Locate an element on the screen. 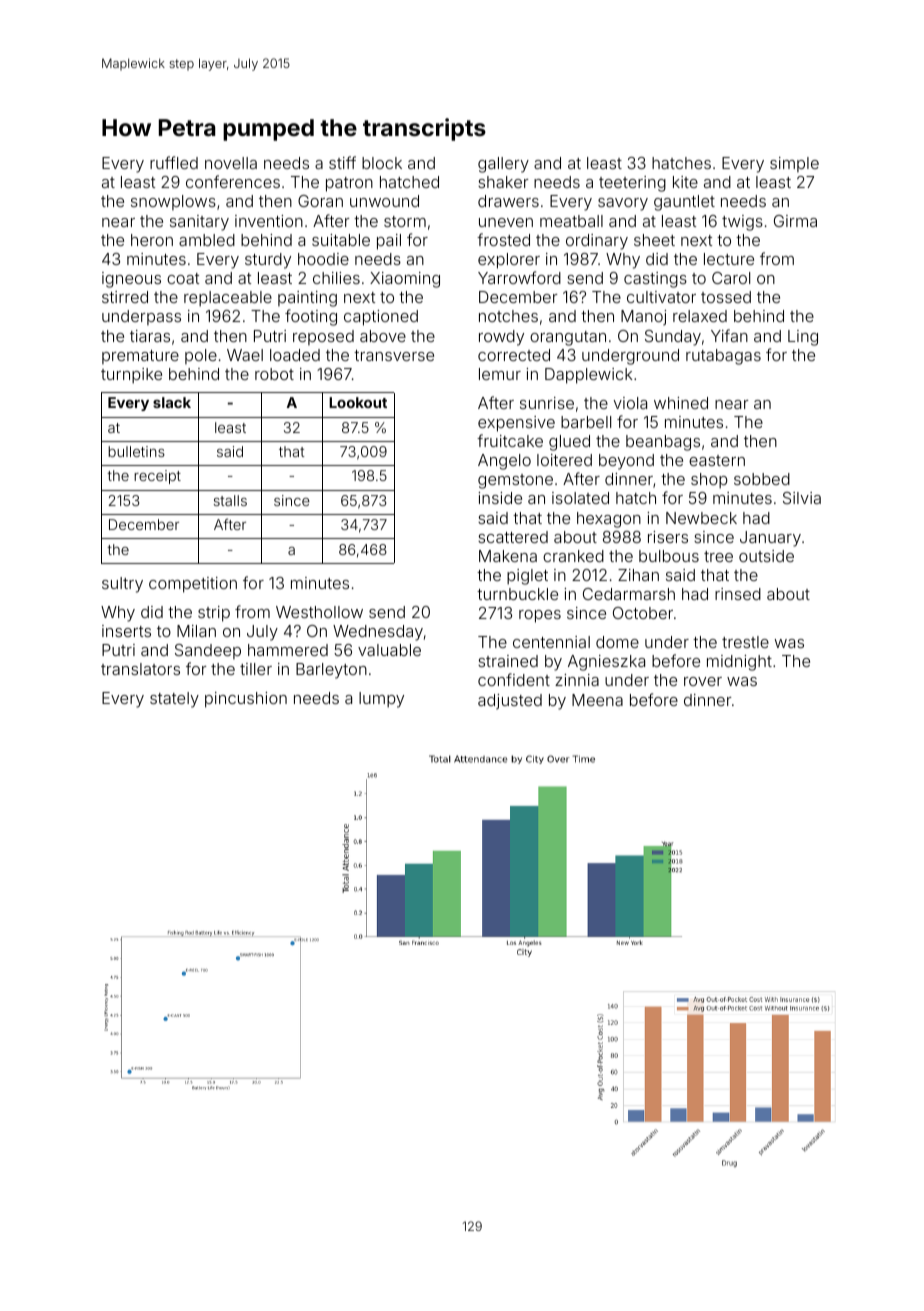  stalls is located at coordinates (230, 500).
